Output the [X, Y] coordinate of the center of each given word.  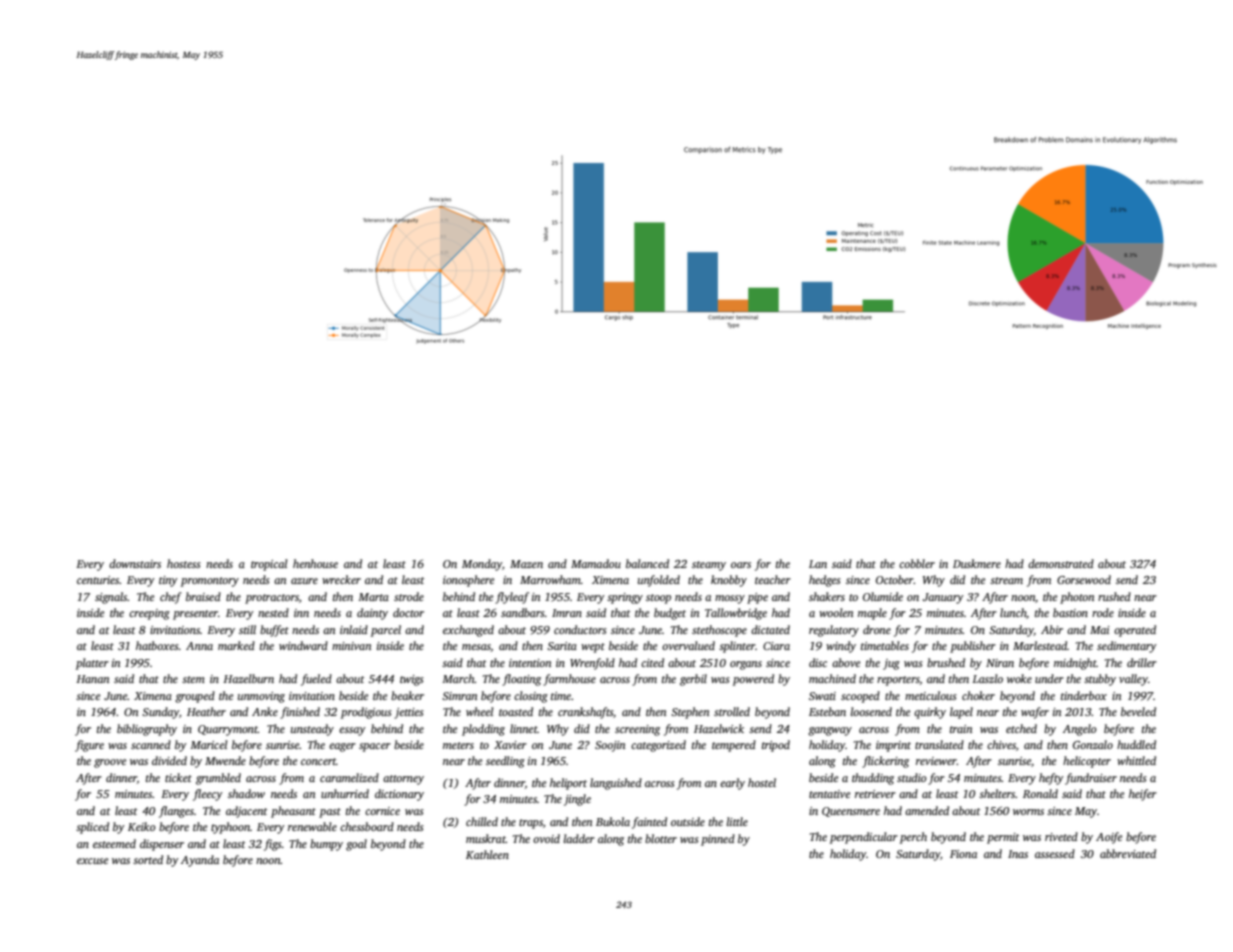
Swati [822, 696]
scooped [860, 697]
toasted [516, 711]
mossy [730, 599]
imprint [893, 746]
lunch [1013, 613]
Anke [265, 711]
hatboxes [157, 645]
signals [111, 598]
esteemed [114, 843]
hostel [762, 782]
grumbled [218, 779]
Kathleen [487, 854]
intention [530, 663]
